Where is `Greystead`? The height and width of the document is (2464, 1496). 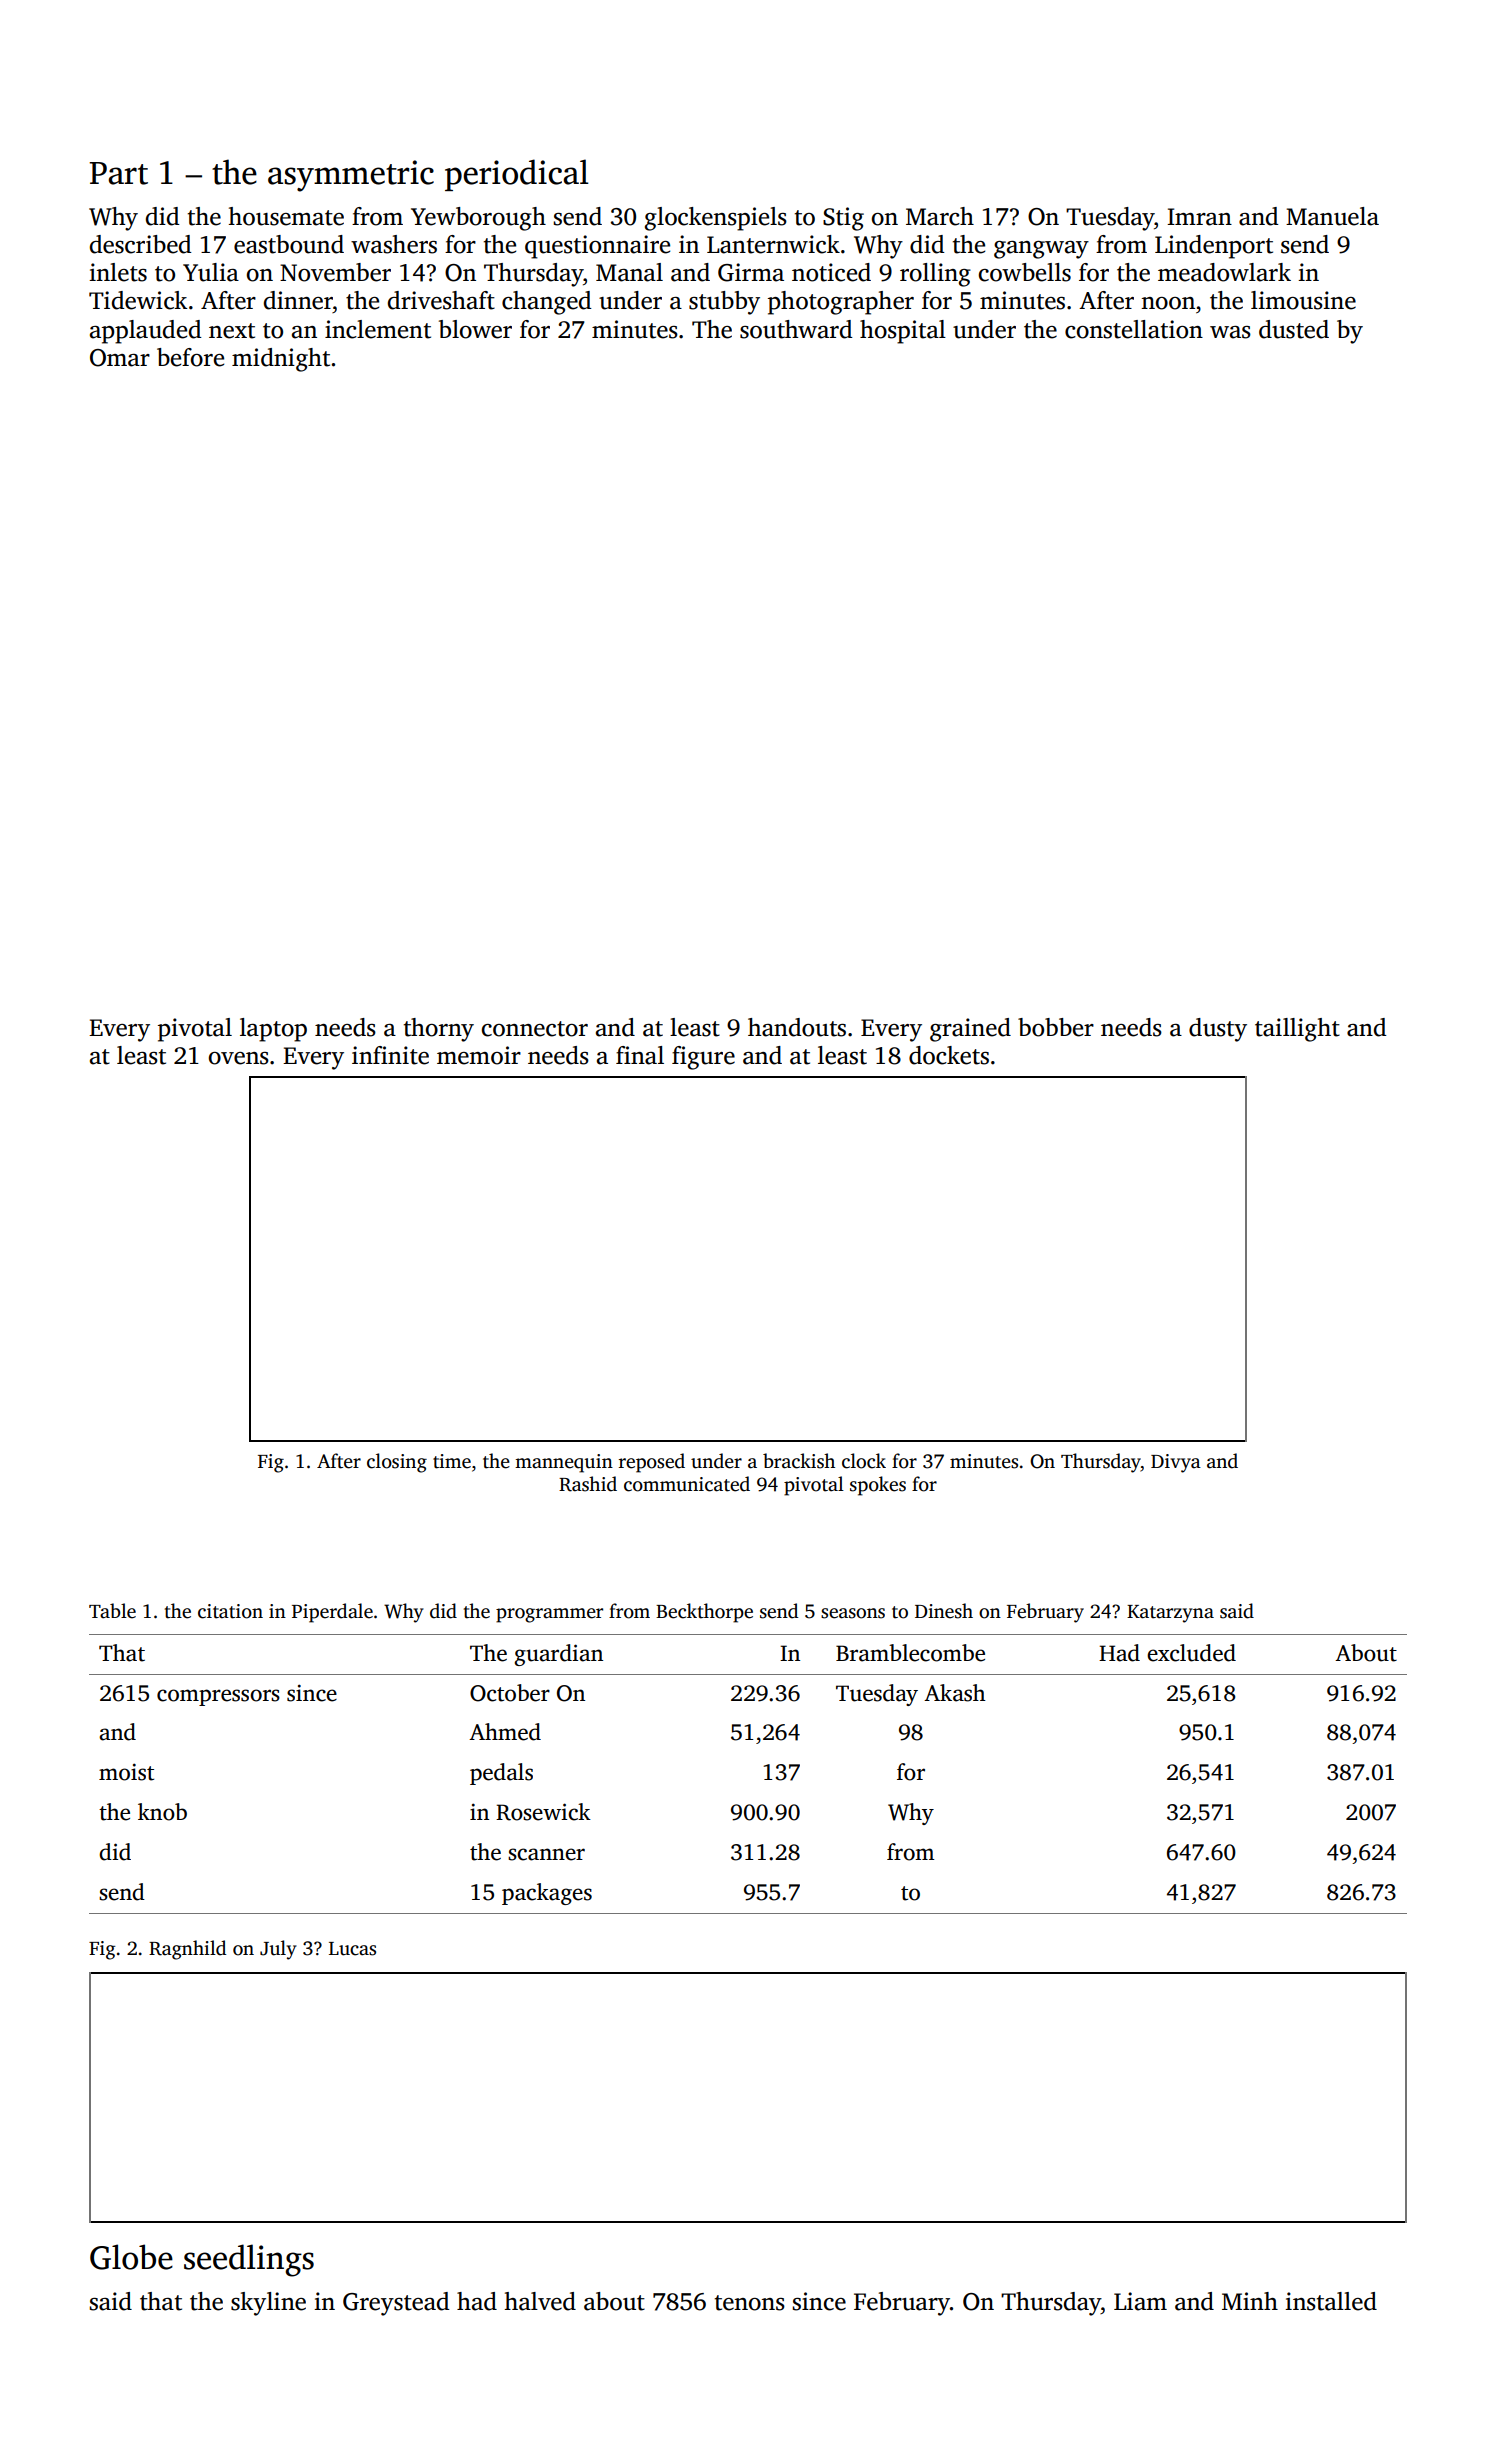 Greystead is located at coordinates (396, 2304).
